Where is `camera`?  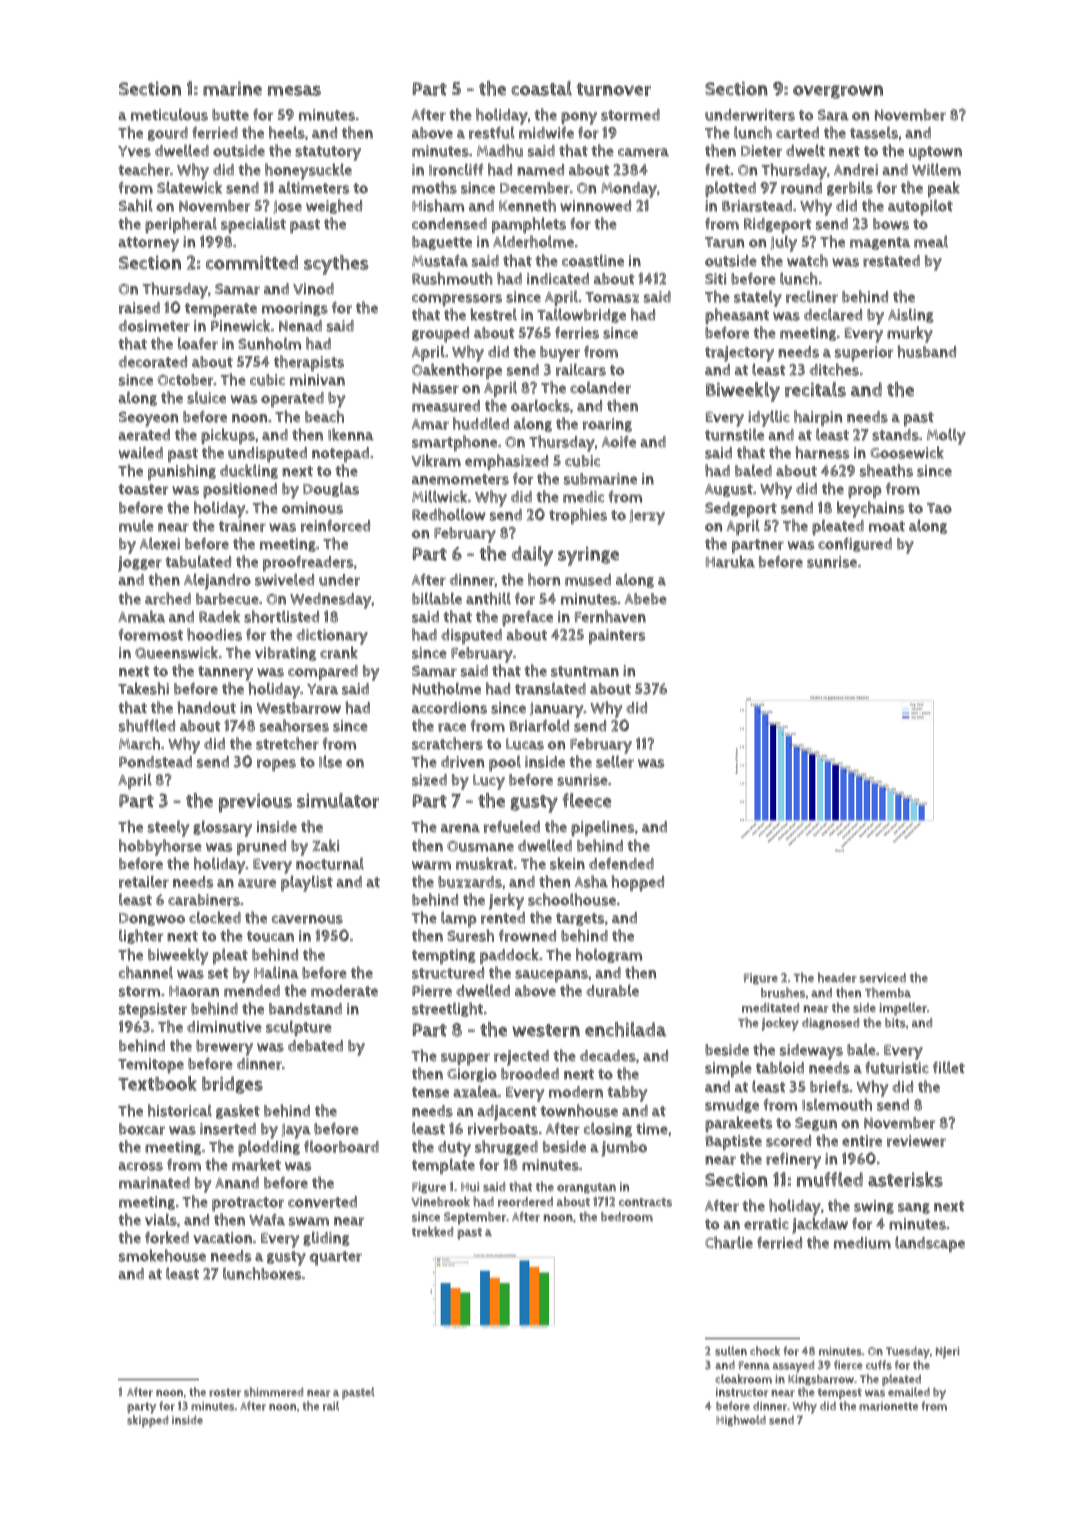
camera is located at coordinates (643, 152).
